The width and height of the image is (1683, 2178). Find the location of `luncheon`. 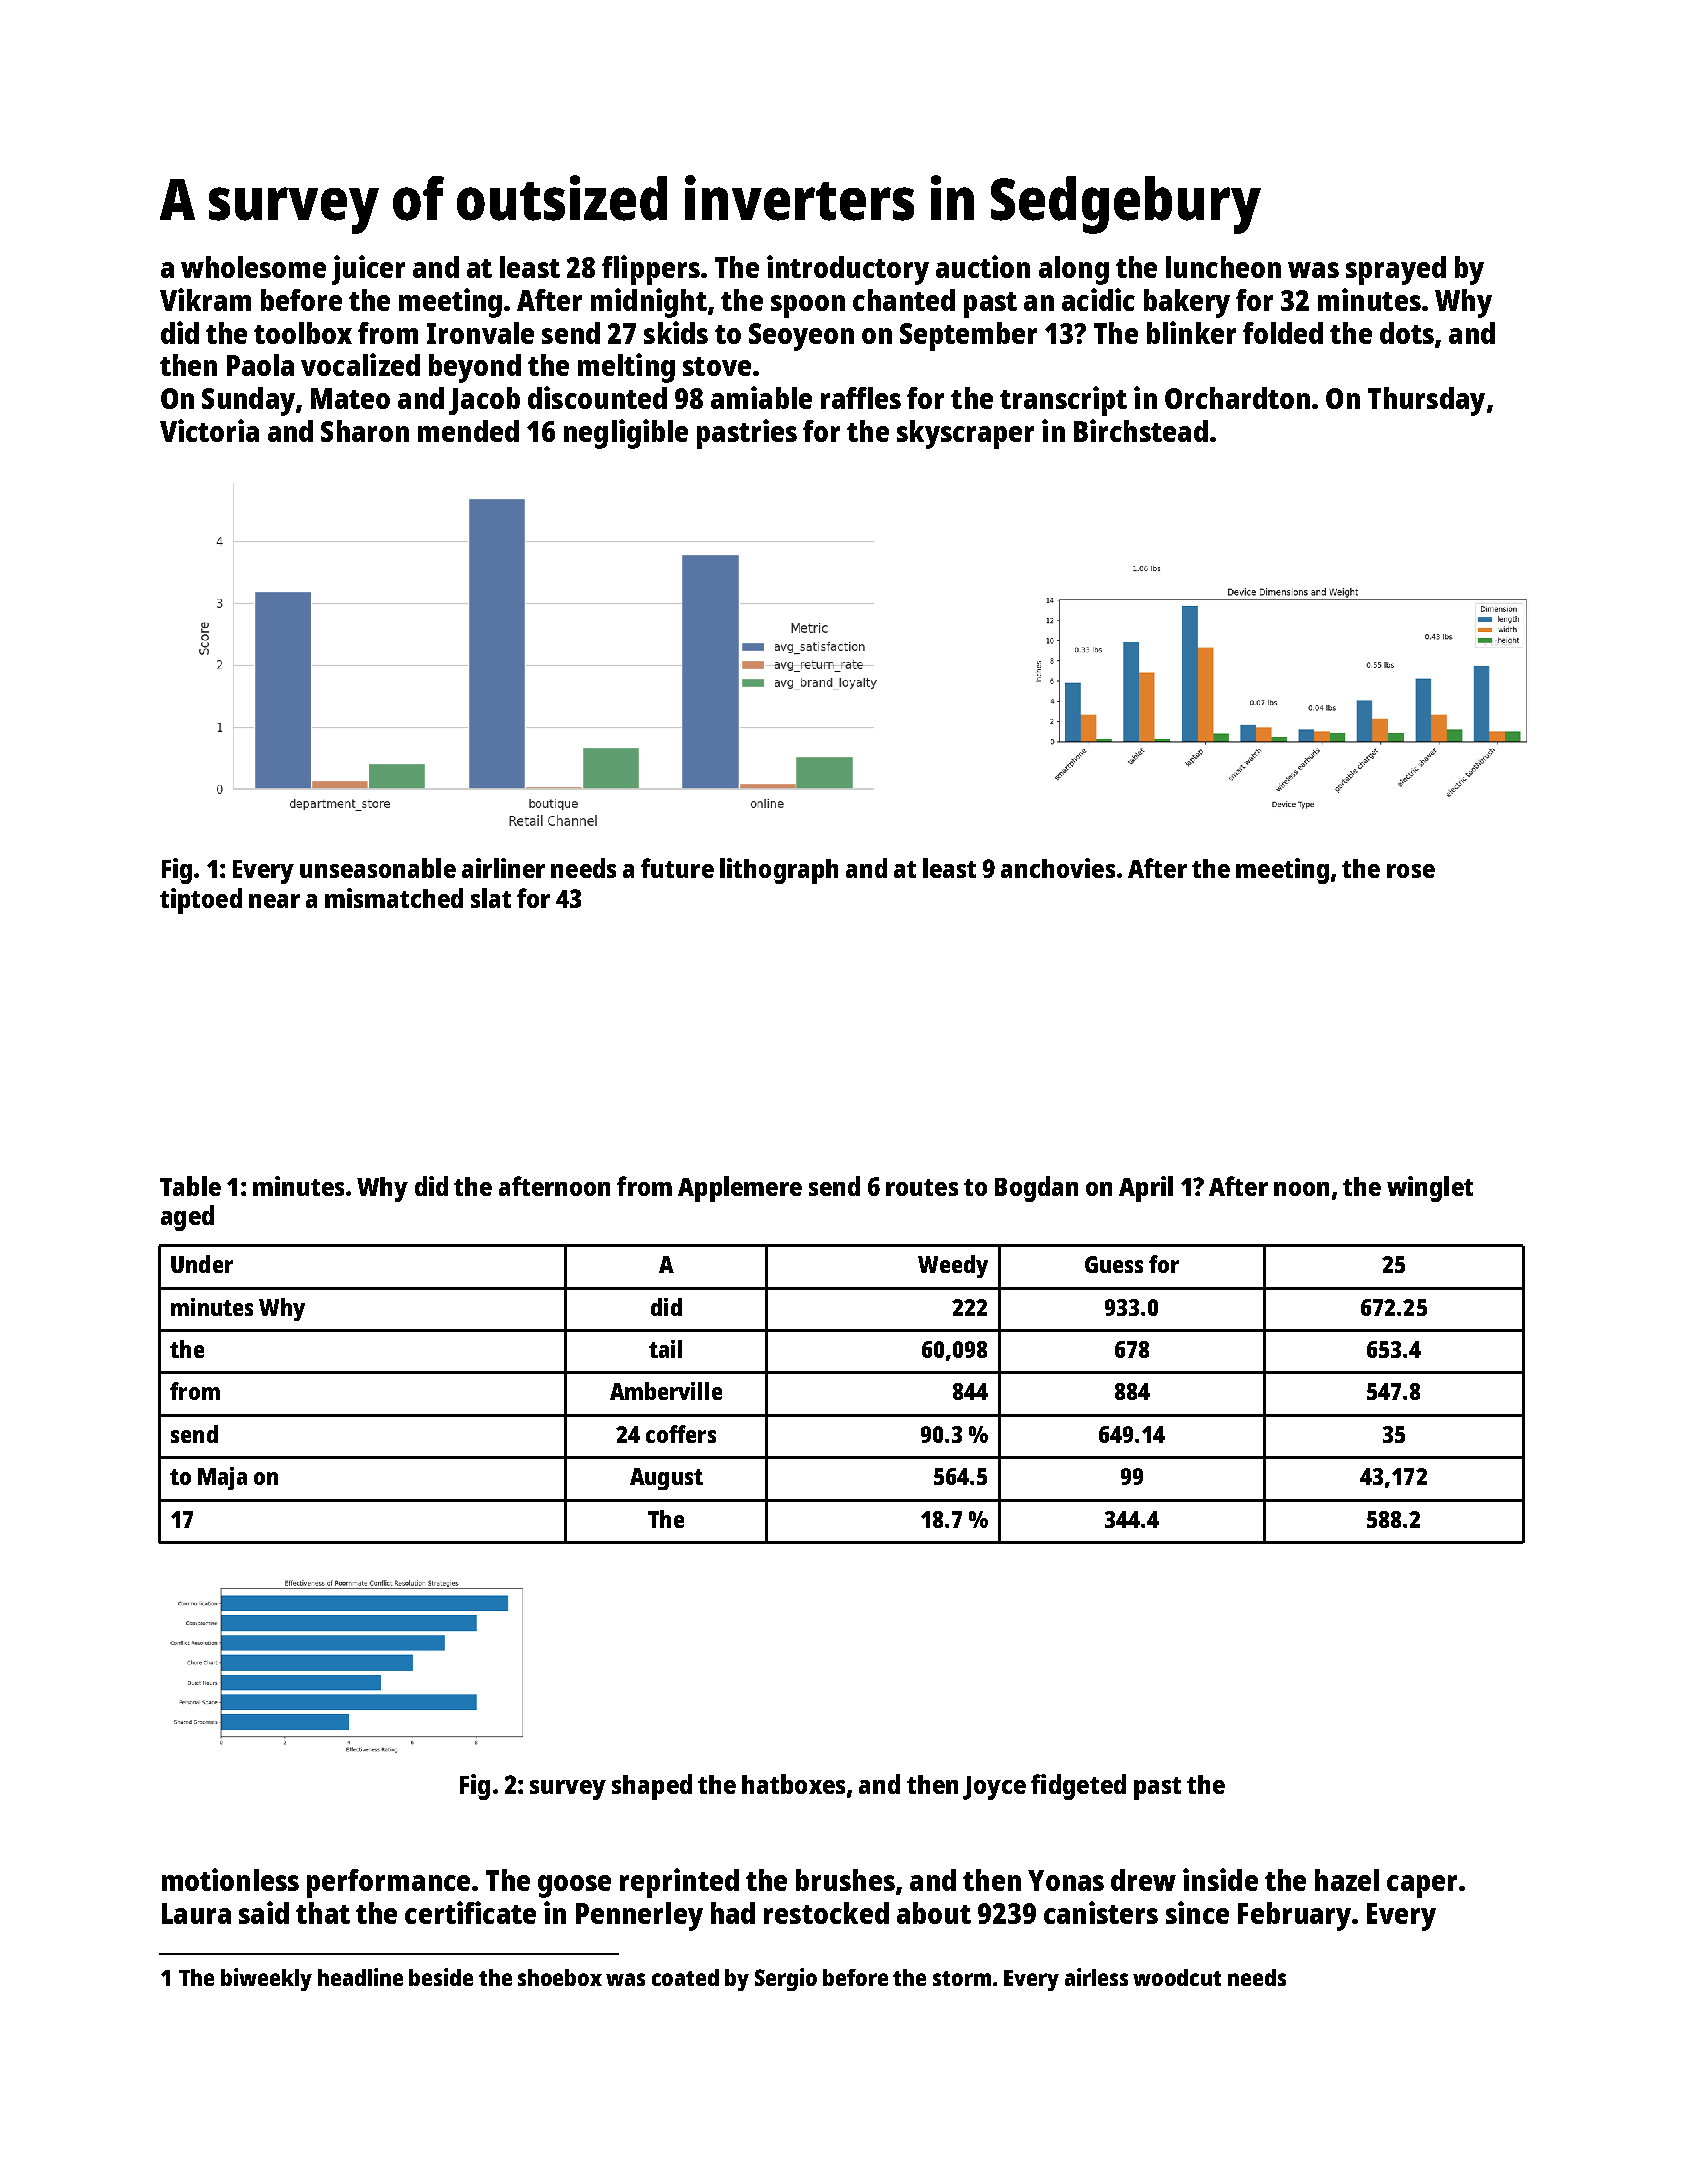

luncheon is located at coordinates (1223, 267).
